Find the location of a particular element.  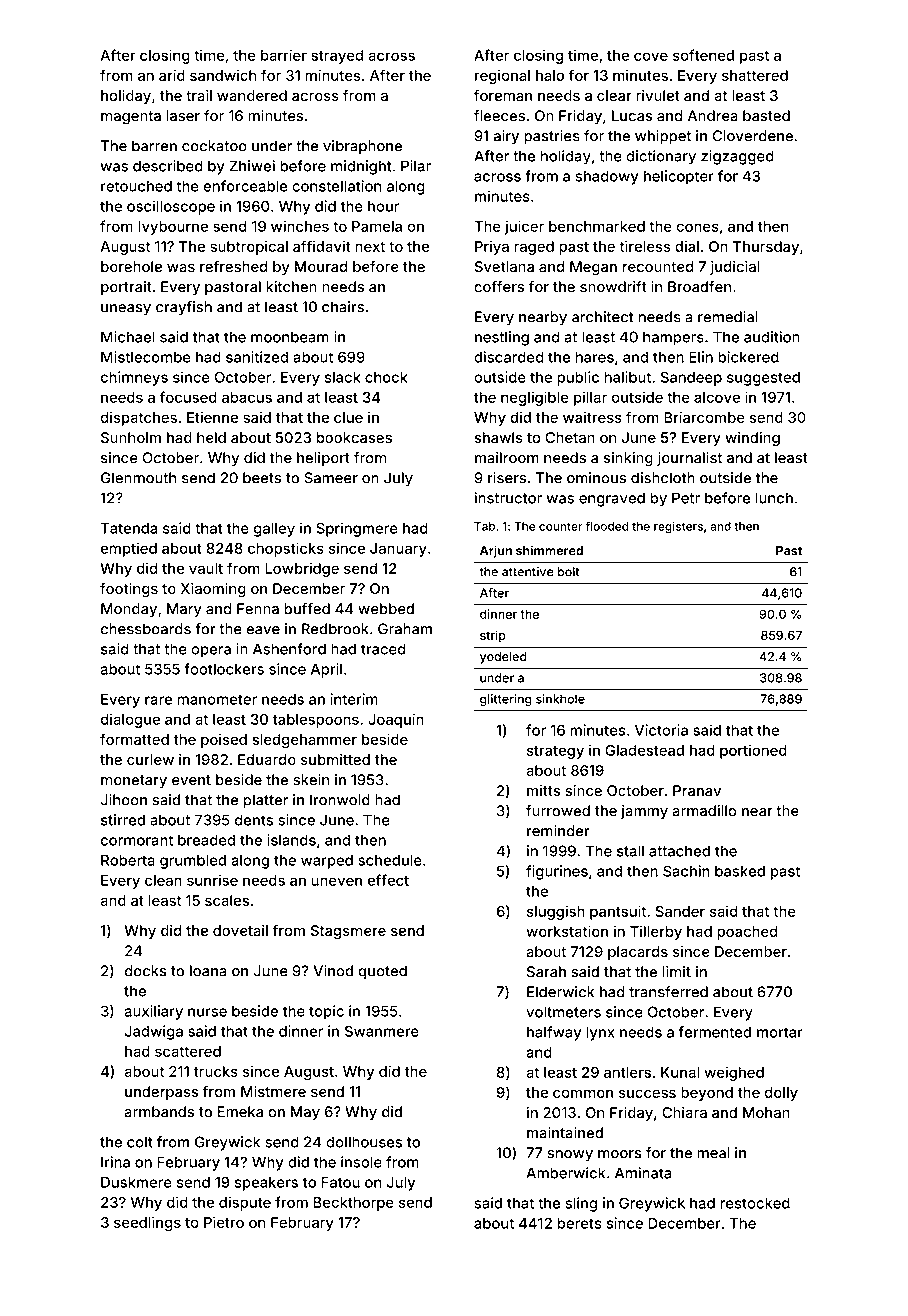

rare is located at coordinates (158, 700).
